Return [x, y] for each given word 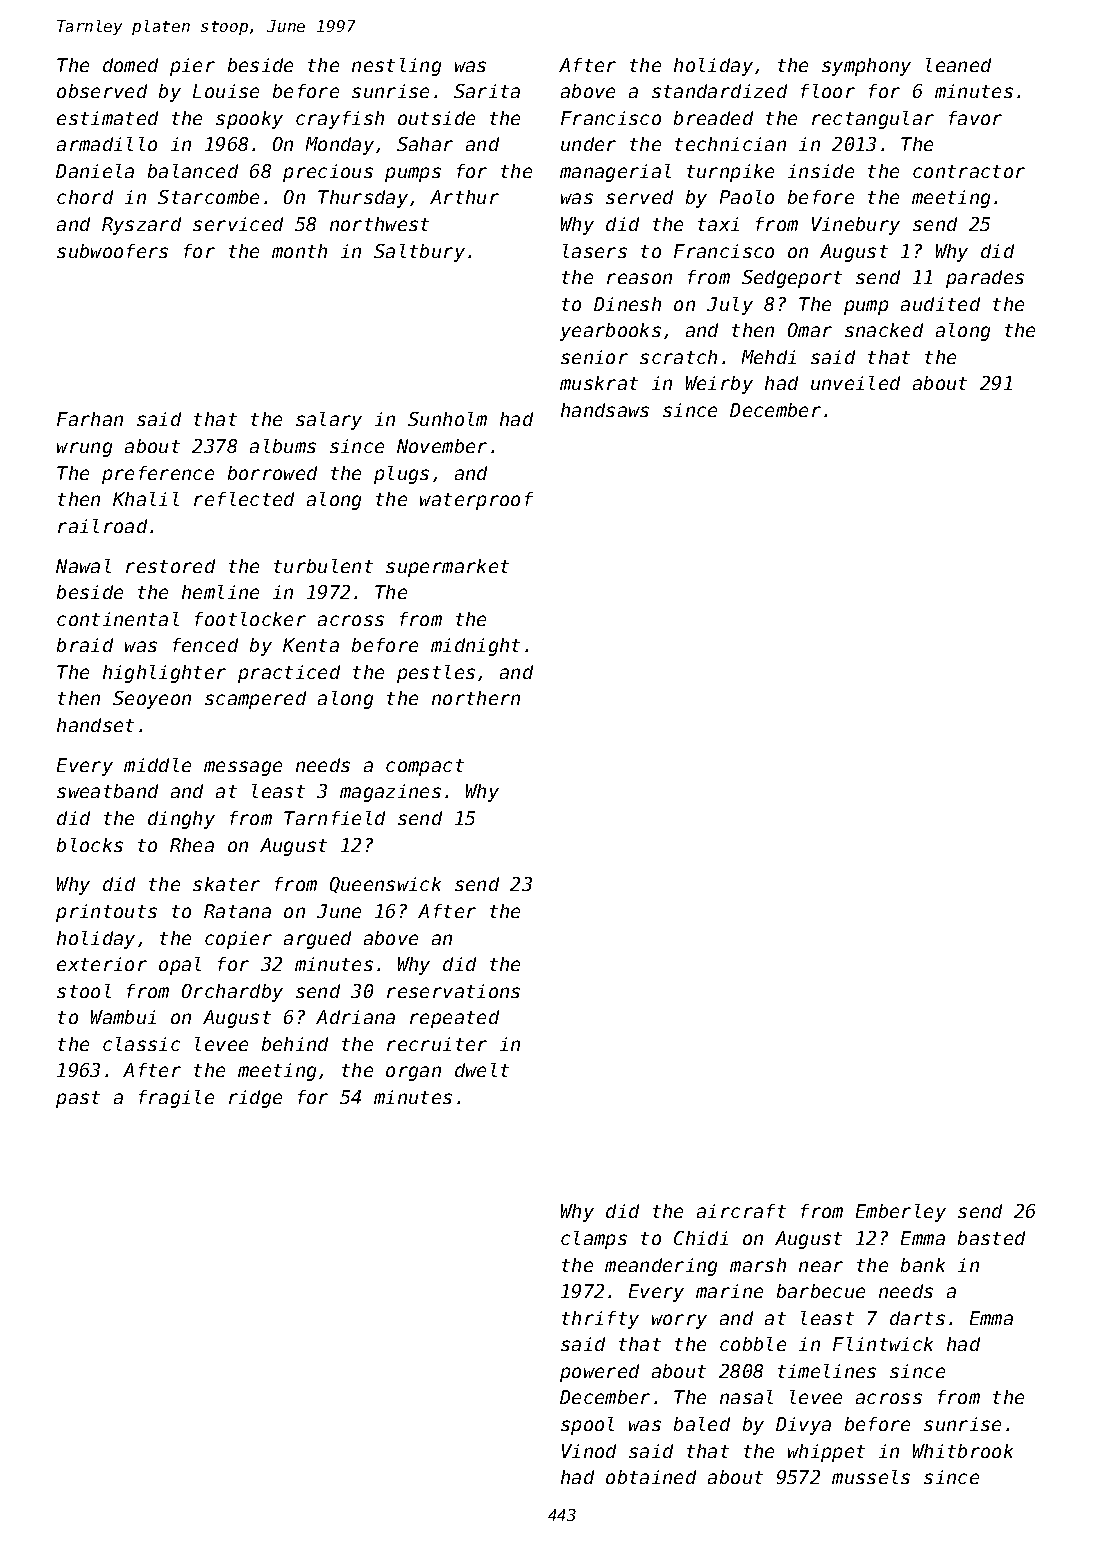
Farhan [90, 419]
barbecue [821, 1291]
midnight [475, 647]
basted [991, 1238]
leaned [958, 65]
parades [985, 279]
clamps [594, 1240]
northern [476, 698]
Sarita [487, 91]
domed [130, 65]
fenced [205, 645]
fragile [176, 1099]
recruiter [437, 1044]
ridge [255, 1099]
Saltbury [419, 253]
